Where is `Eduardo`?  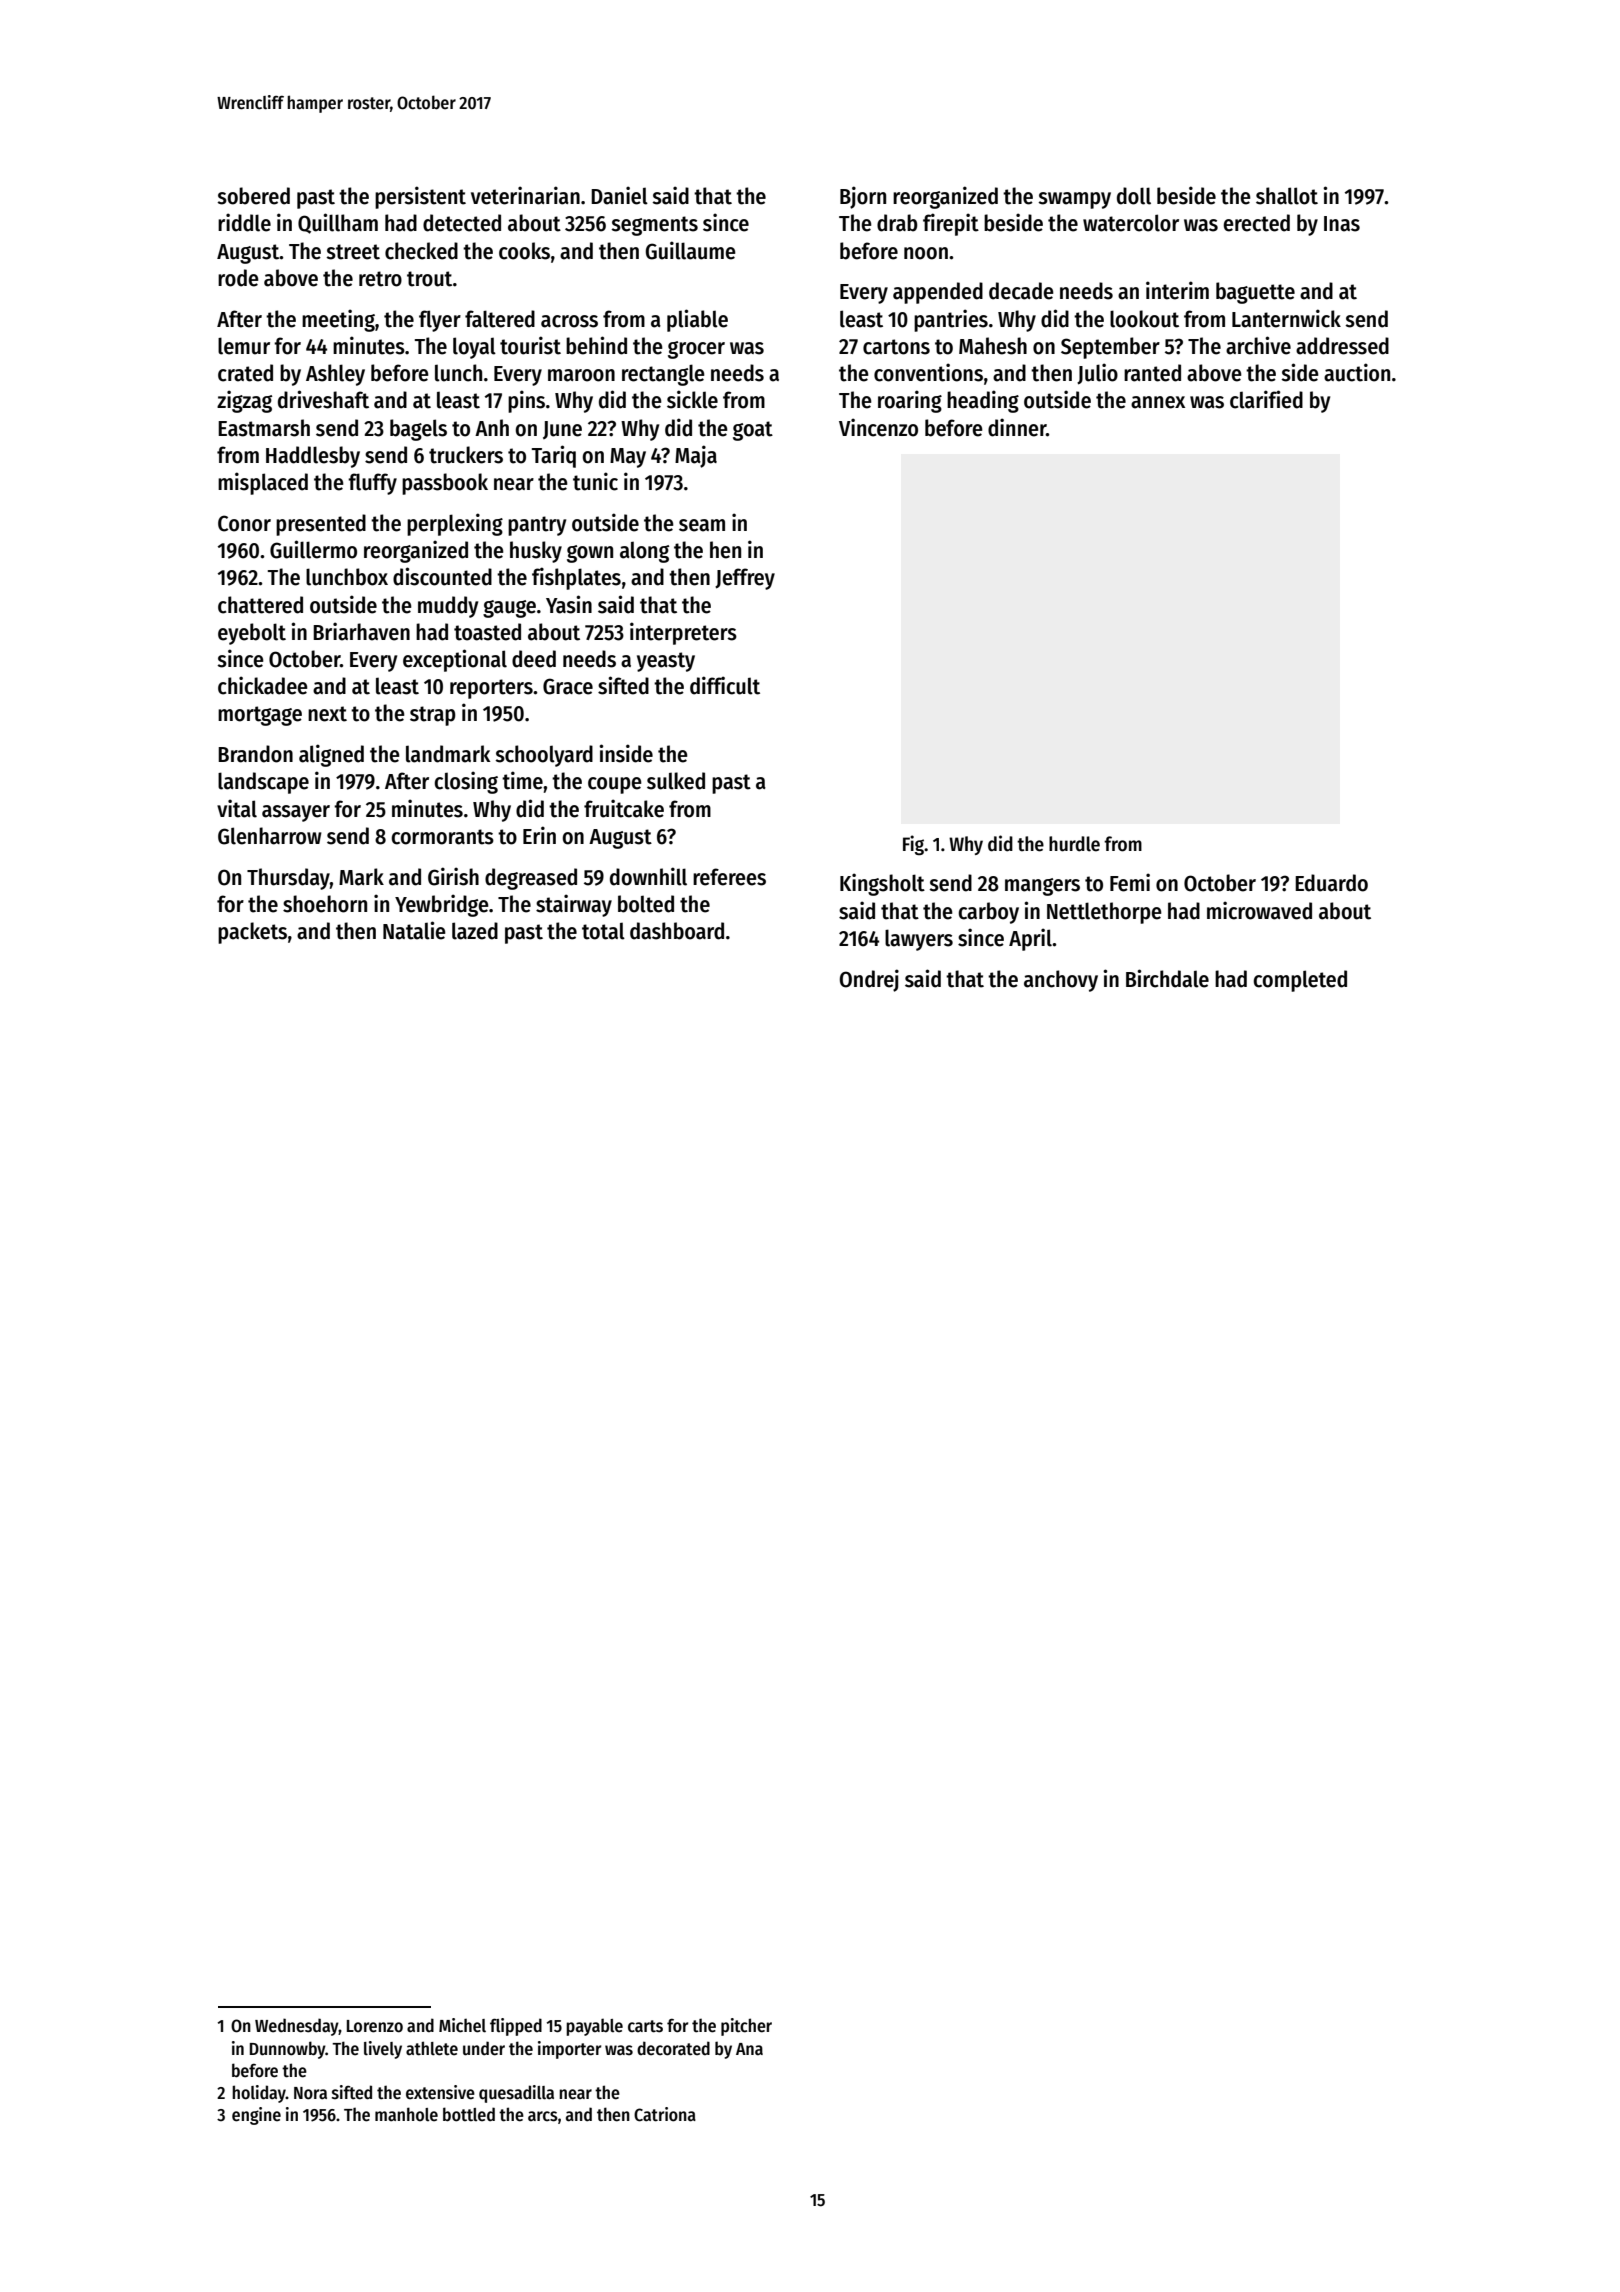 Eduardo is located at coordinates (1331, 883).
